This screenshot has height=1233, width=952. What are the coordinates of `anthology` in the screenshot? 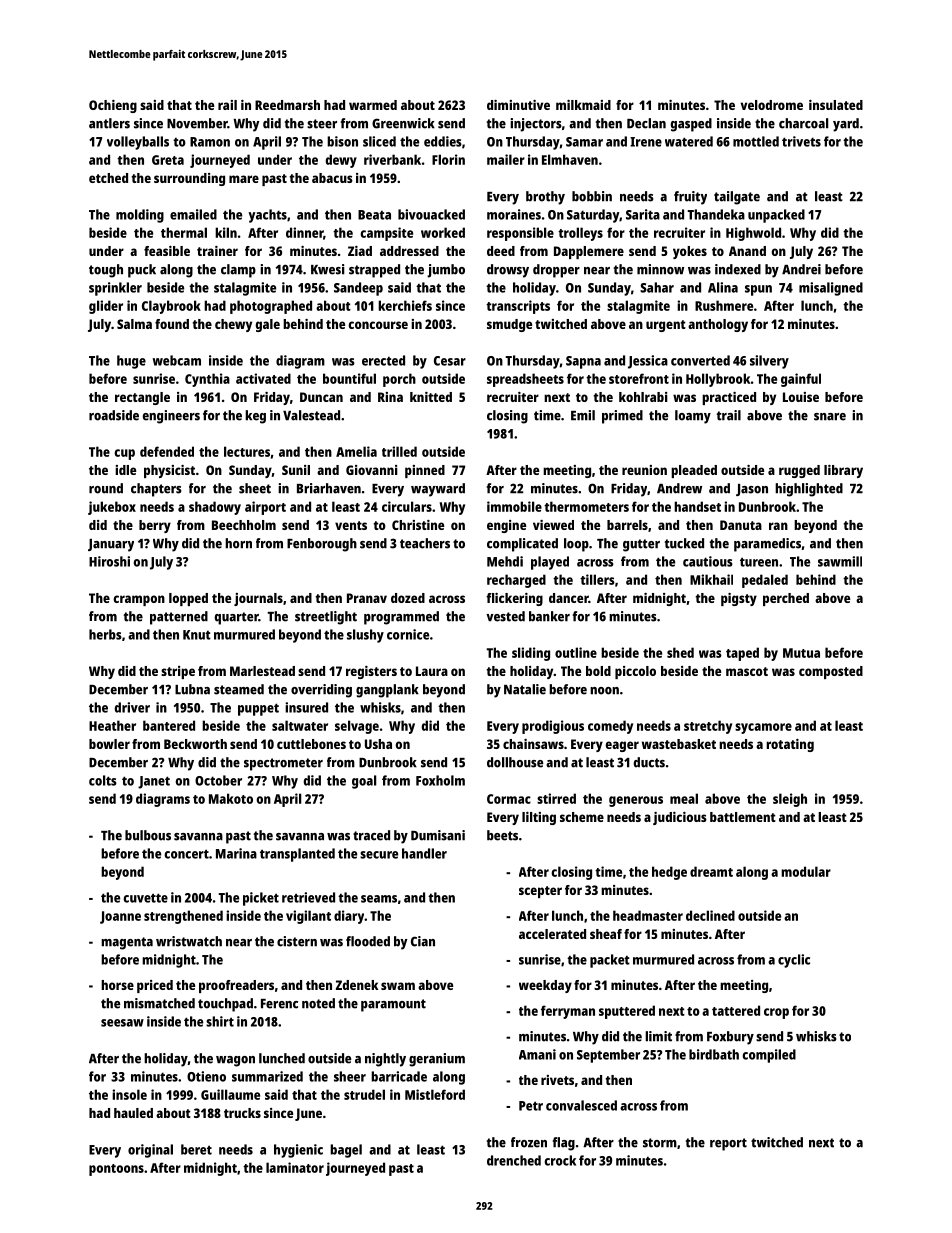 It's located at (718, 325).
